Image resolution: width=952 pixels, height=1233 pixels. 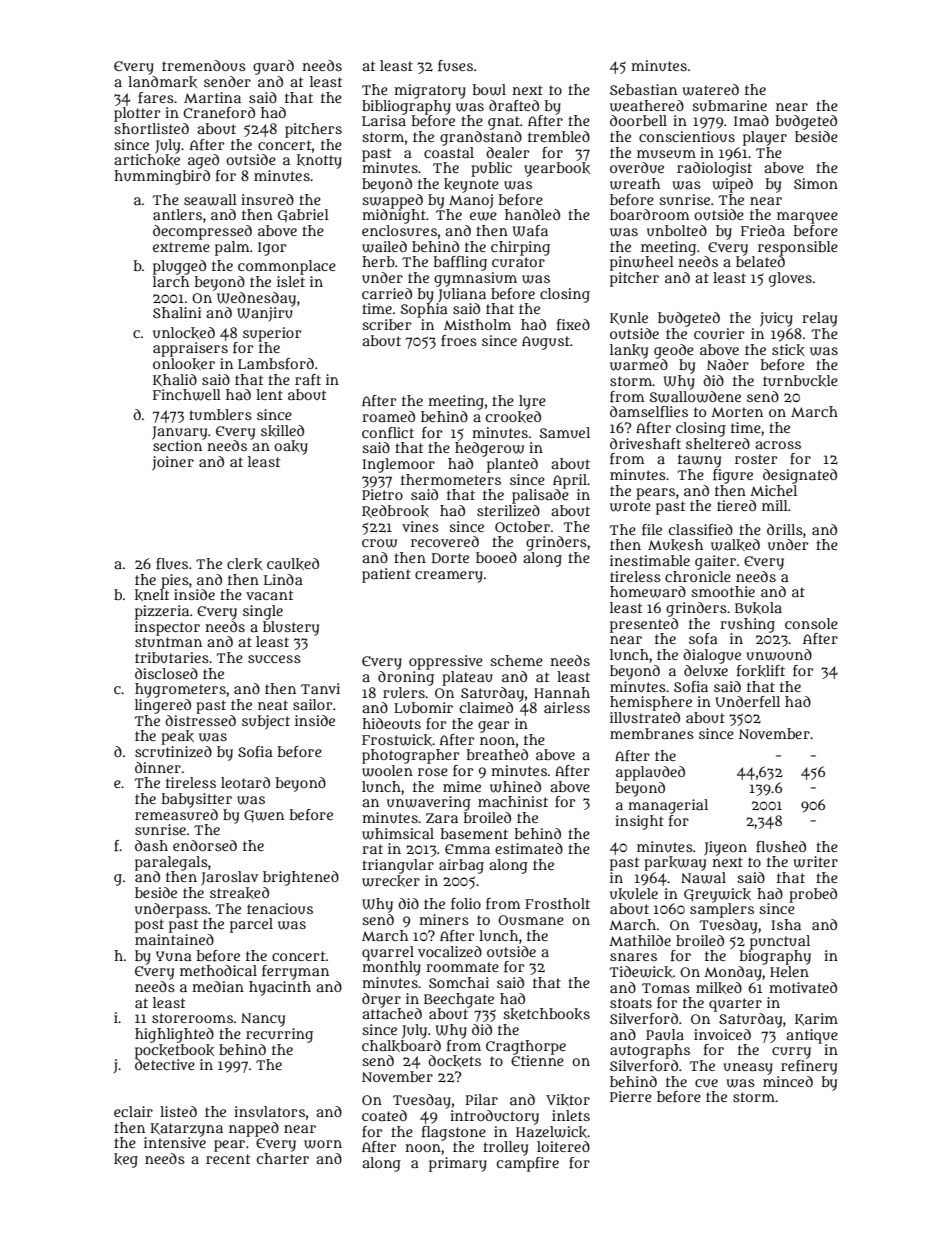 I want to click on curator, so click(x=518, y=262).
